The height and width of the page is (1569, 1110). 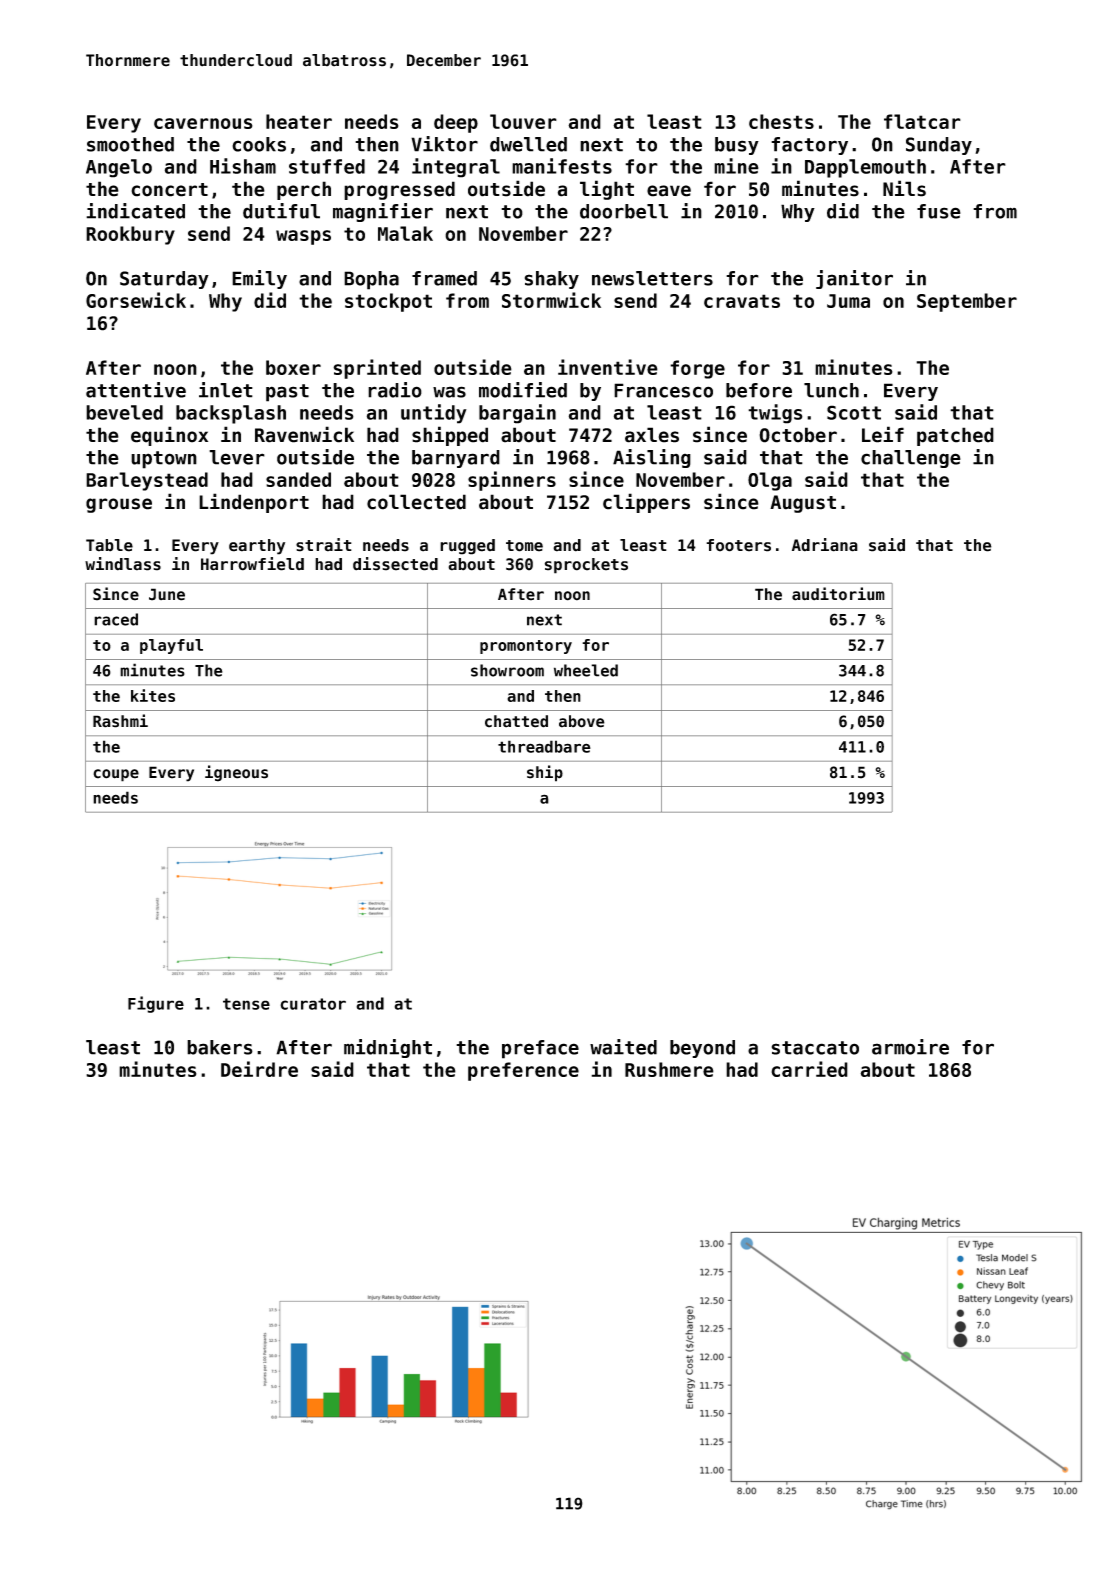 I want to click on windlass, so click(x=123, y=564).
